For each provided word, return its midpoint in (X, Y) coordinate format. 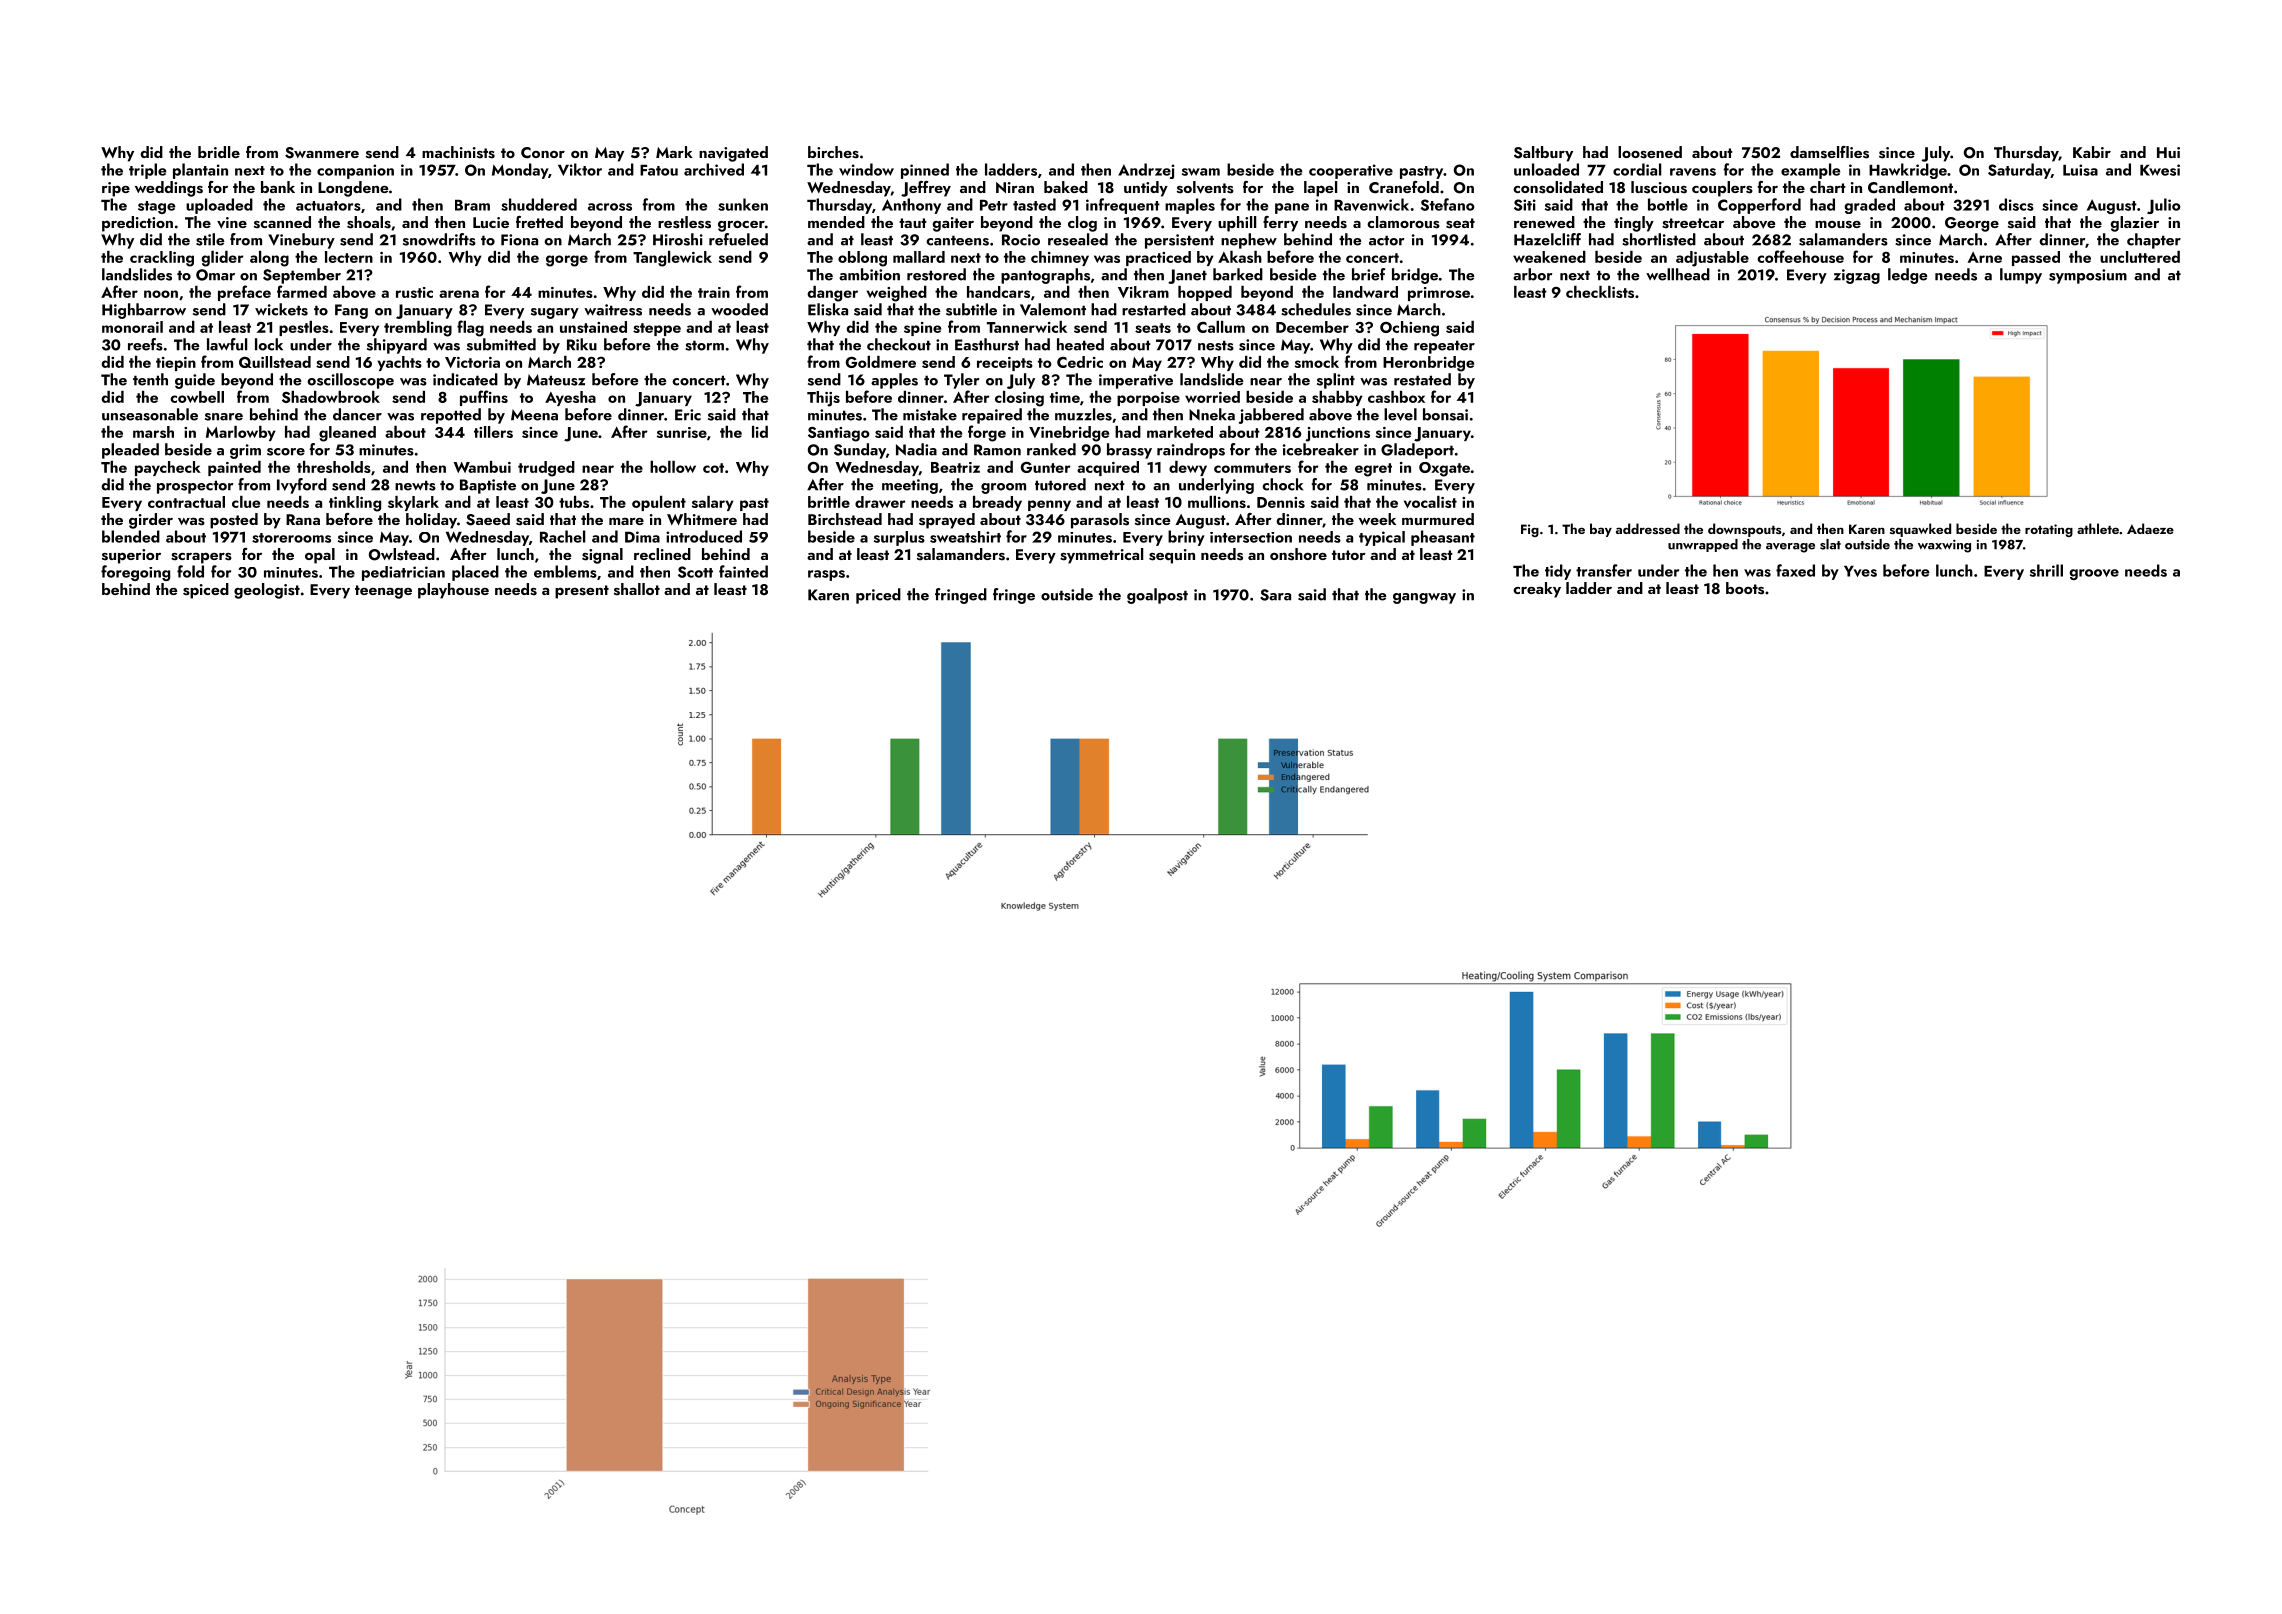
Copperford (1759, 206)
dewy (1188, 468)
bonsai (1445, 414)
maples (1190, 206)
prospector (195, 487)
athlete (2098, 528)
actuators (328, 206)
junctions (1338, 434)
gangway (1424, 598)
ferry (1280, 224)
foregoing (135, 573)
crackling (162, 259)
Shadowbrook (331, 397)
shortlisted (1659, 239)
